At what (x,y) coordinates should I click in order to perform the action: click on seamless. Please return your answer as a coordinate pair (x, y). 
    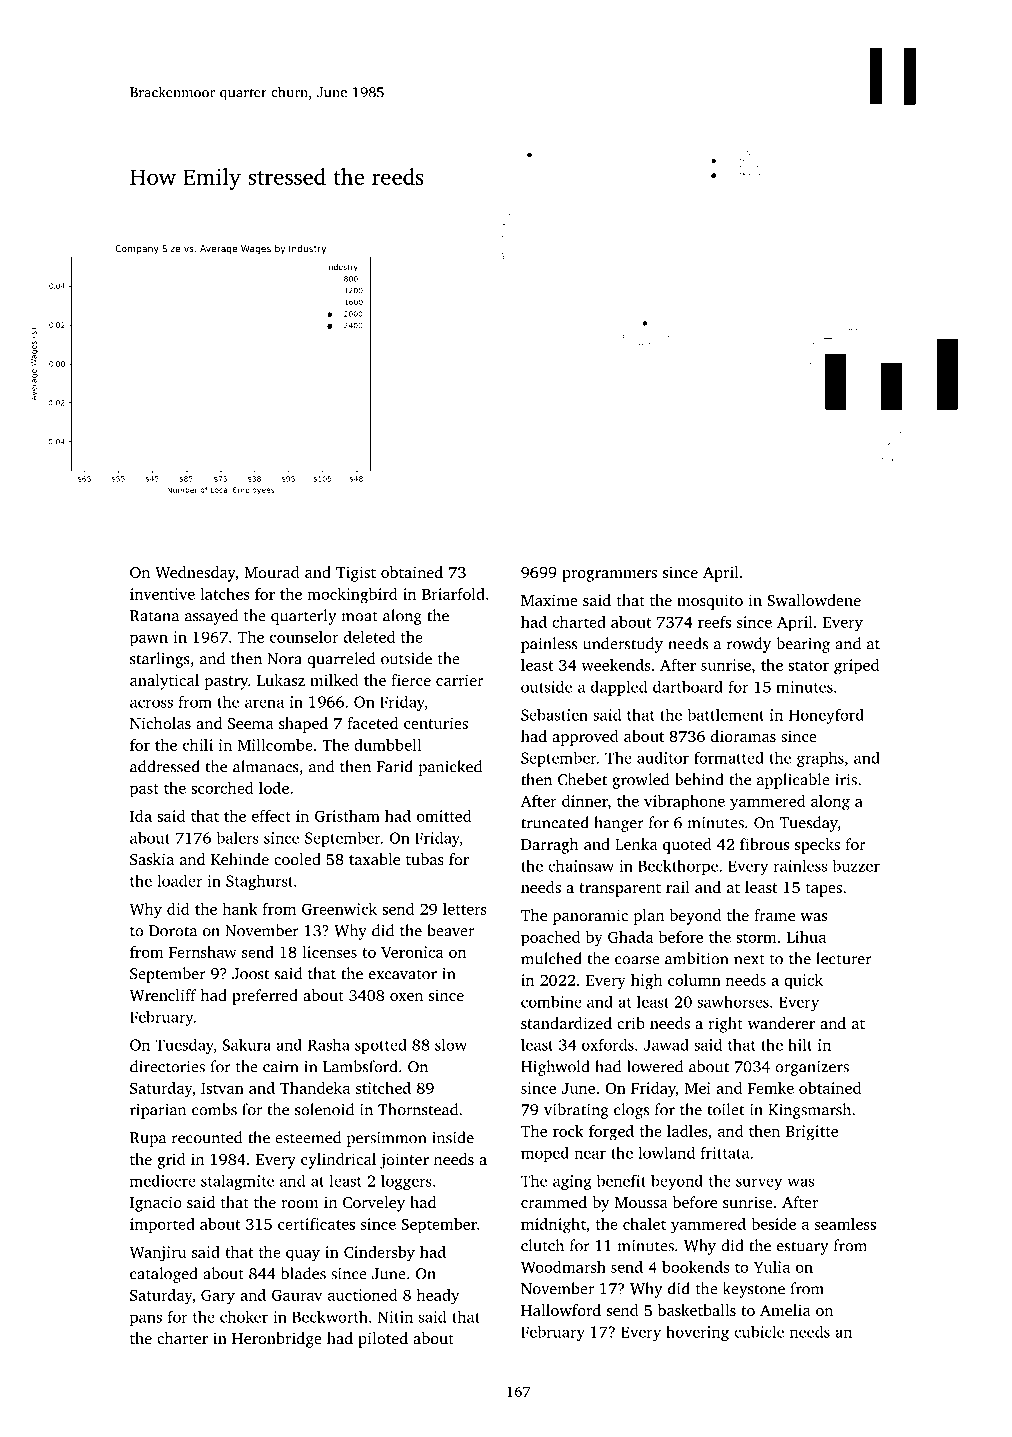
    Looking at the image, I should click on (845, 1224).
